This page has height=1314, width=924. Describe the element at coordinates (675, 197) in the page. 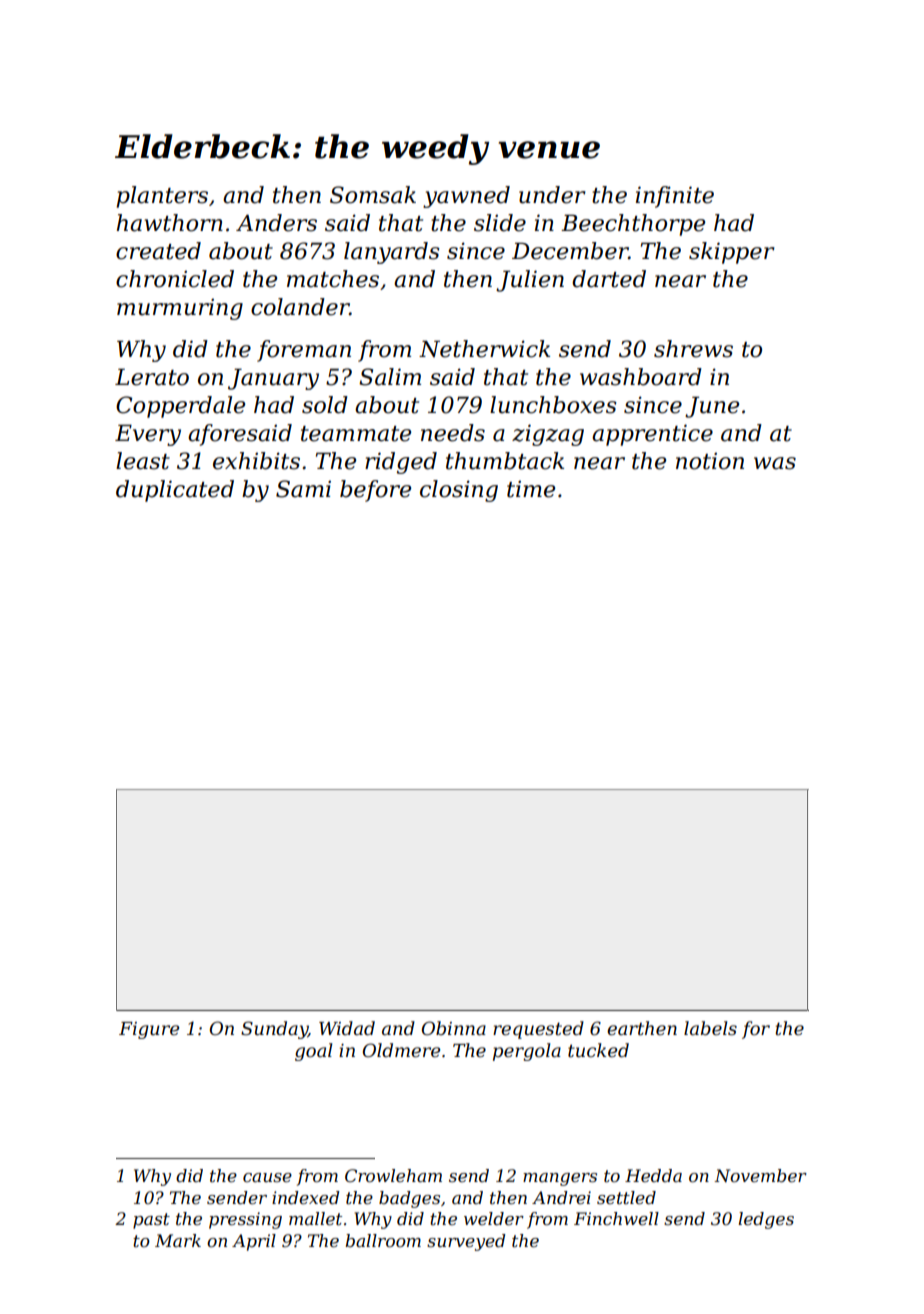

I see `infinite` at that location.
